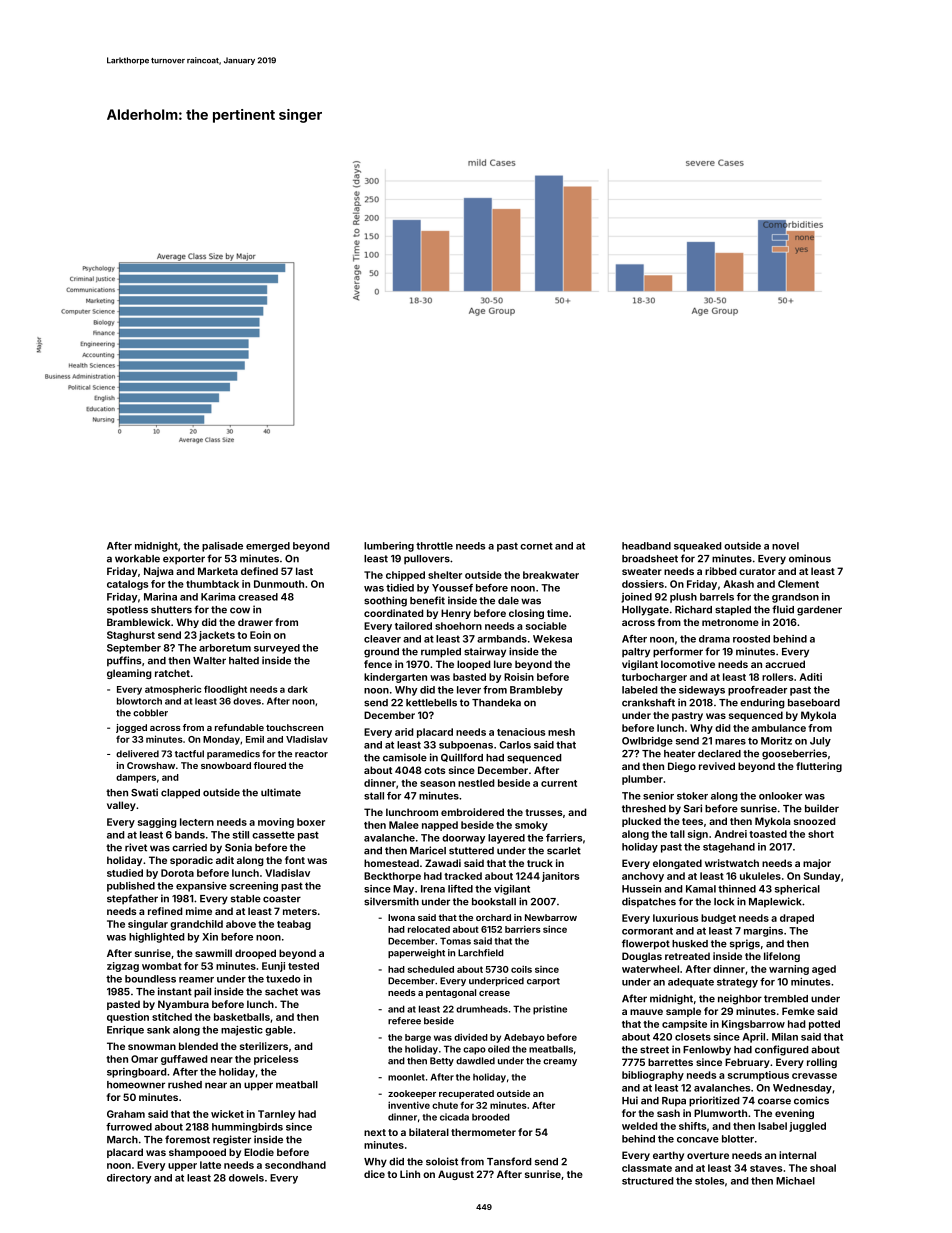 Image resolution: width=952 pixels, height=1233 pixels. Describe the element at coordinates (385, 601) in the page. I see `soothing` at that location.
